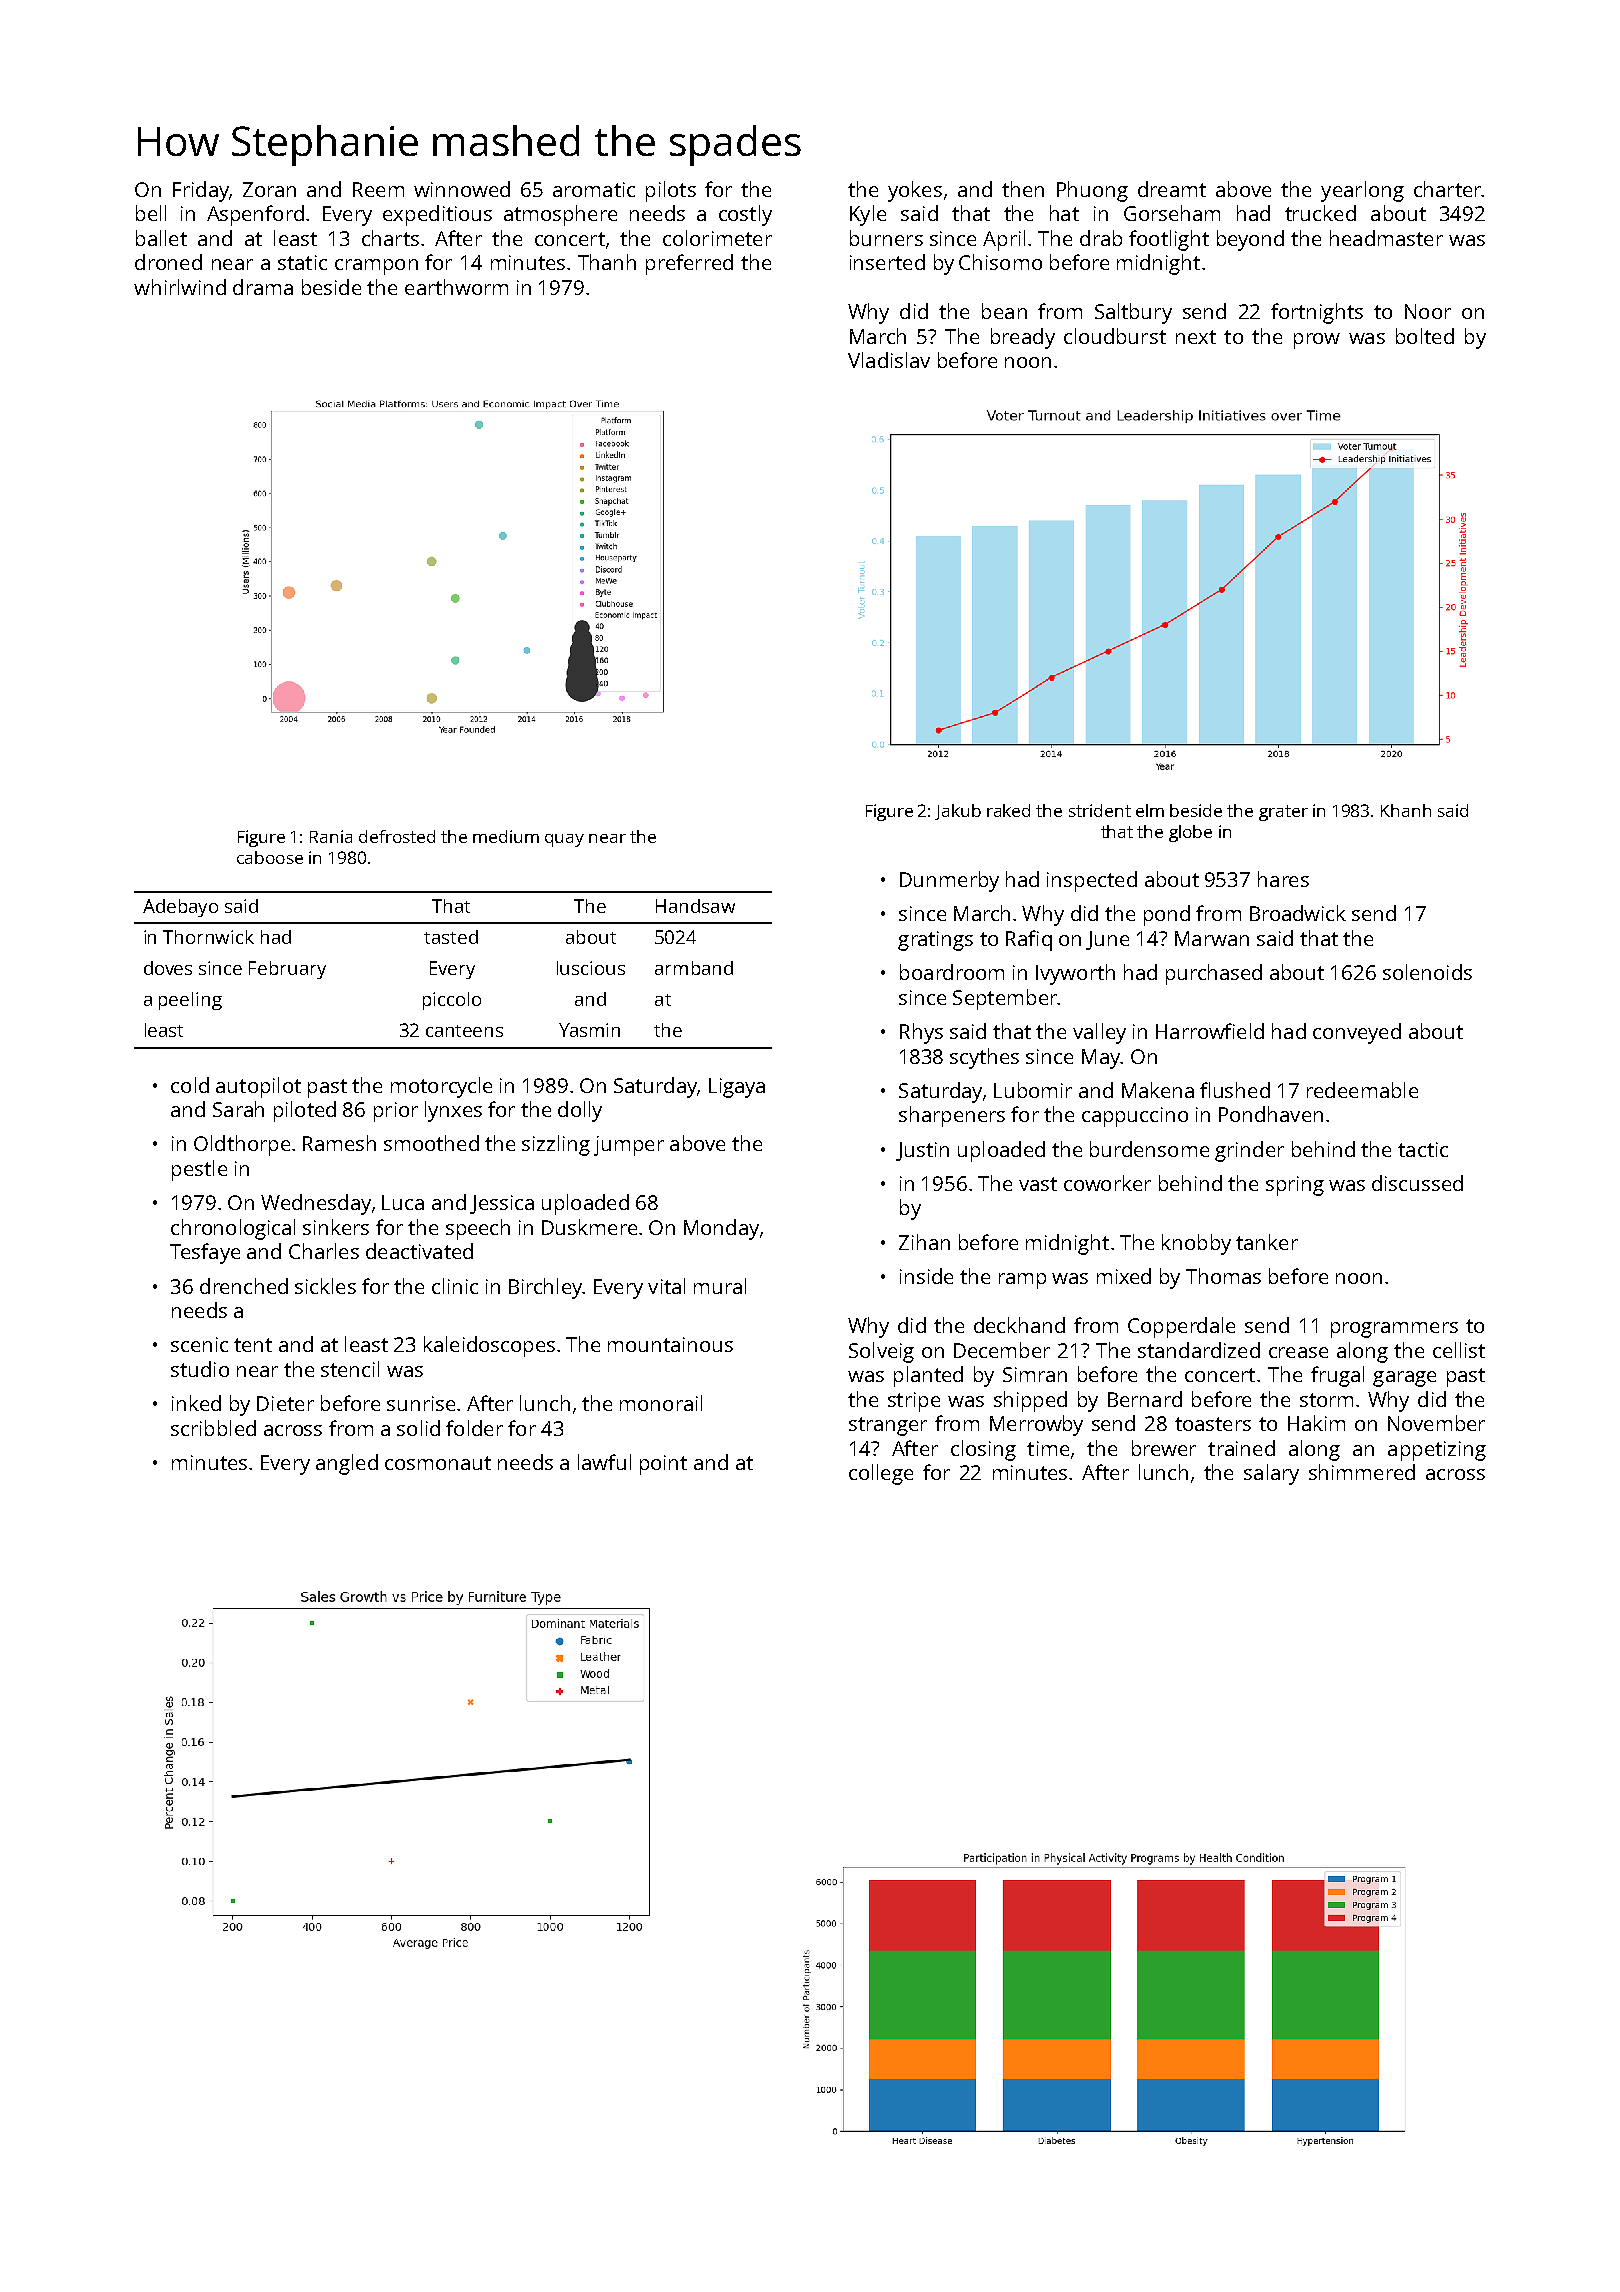 Image resolution: width=1620 pixels, height=2292 pixels. Describe the element at coordinates (881, 1352) in the image. I see `Solveig` at that location.
